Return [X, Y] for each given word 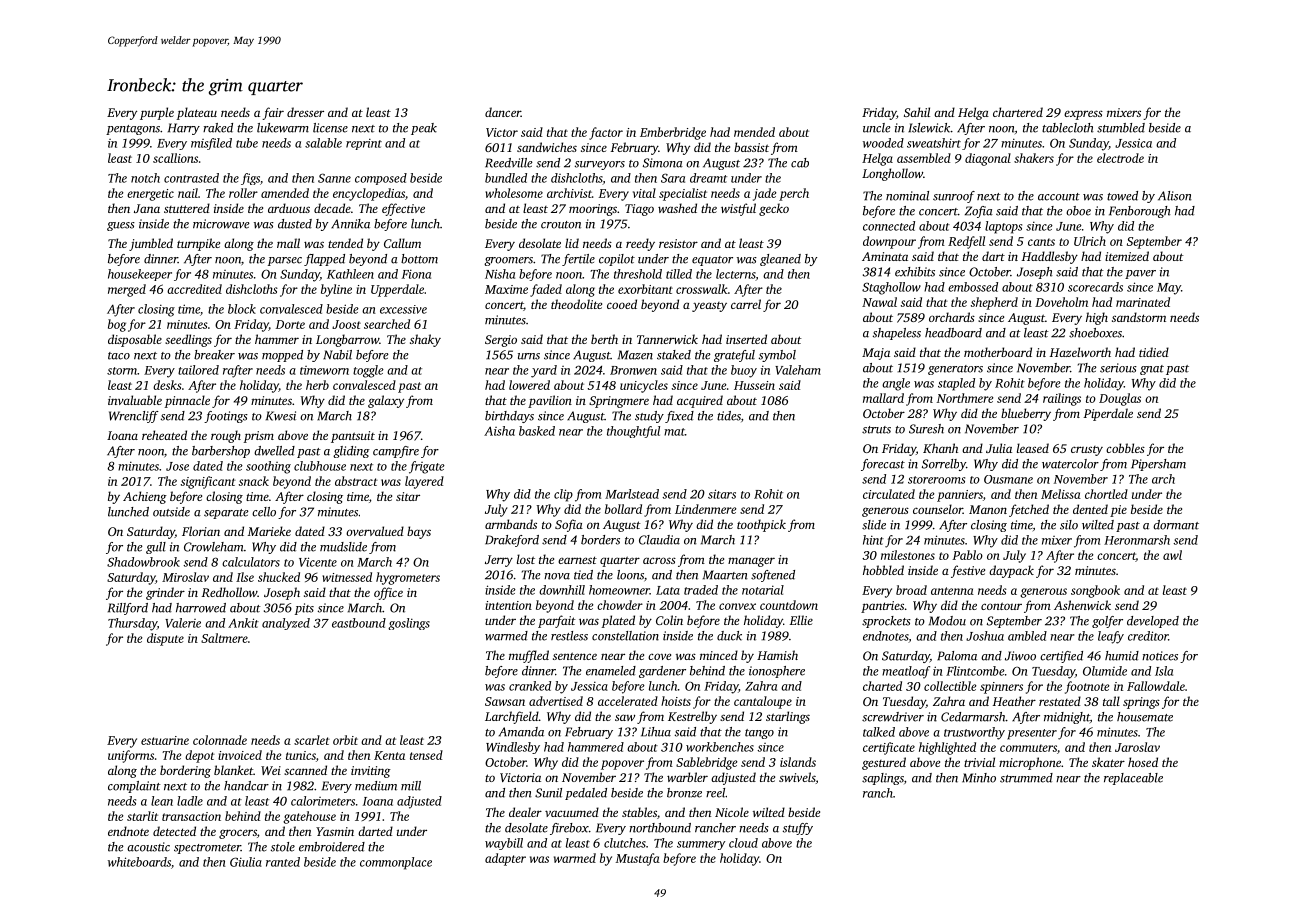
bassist [751, 147]
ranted [283, 862]
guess [121, 226]
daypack [1011, 571]
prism [259, 437]
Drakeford [512, 541]
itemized [1127, 256]
